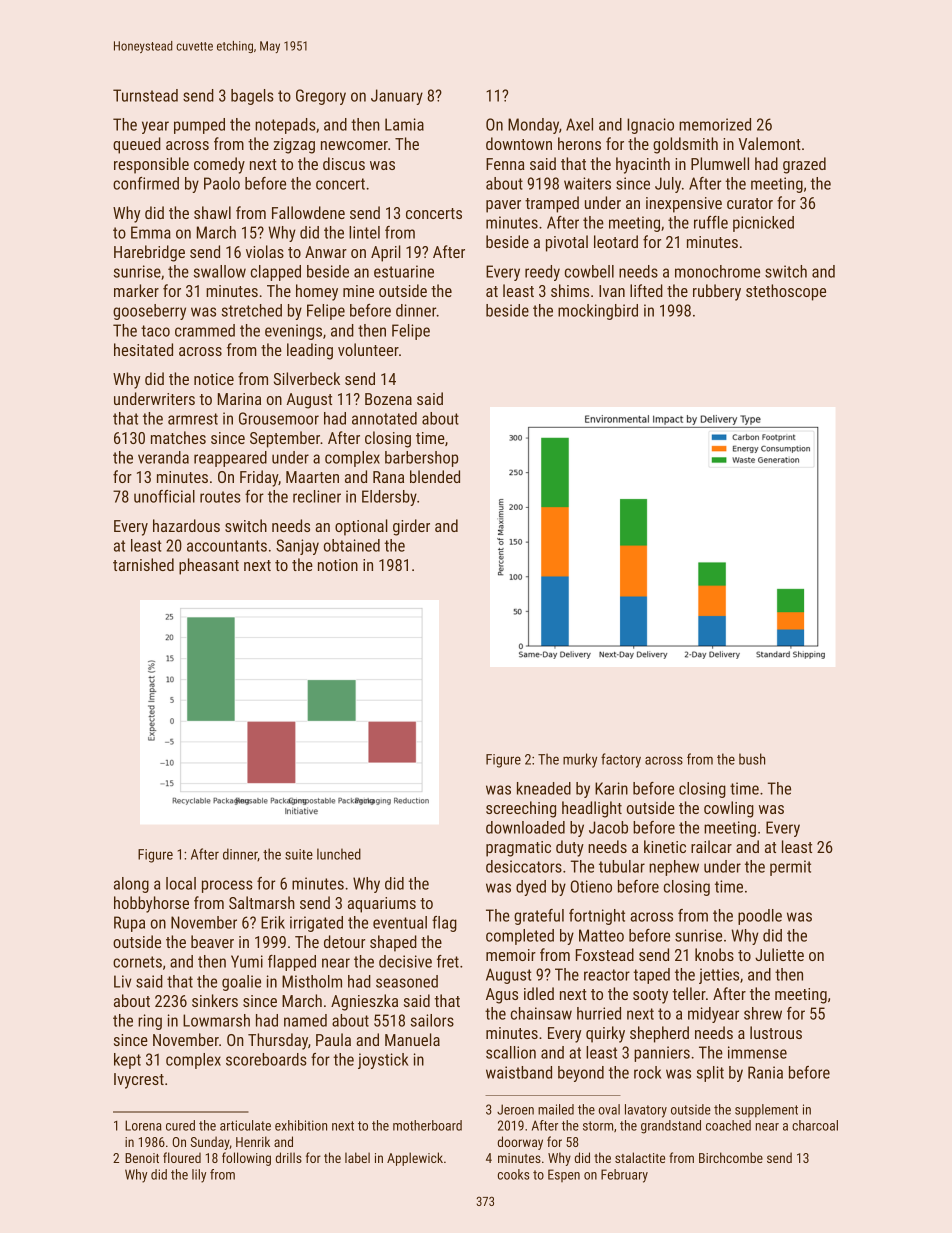 This image has height=1233, width=952. I want to click on lily, so click(199, 1176).
